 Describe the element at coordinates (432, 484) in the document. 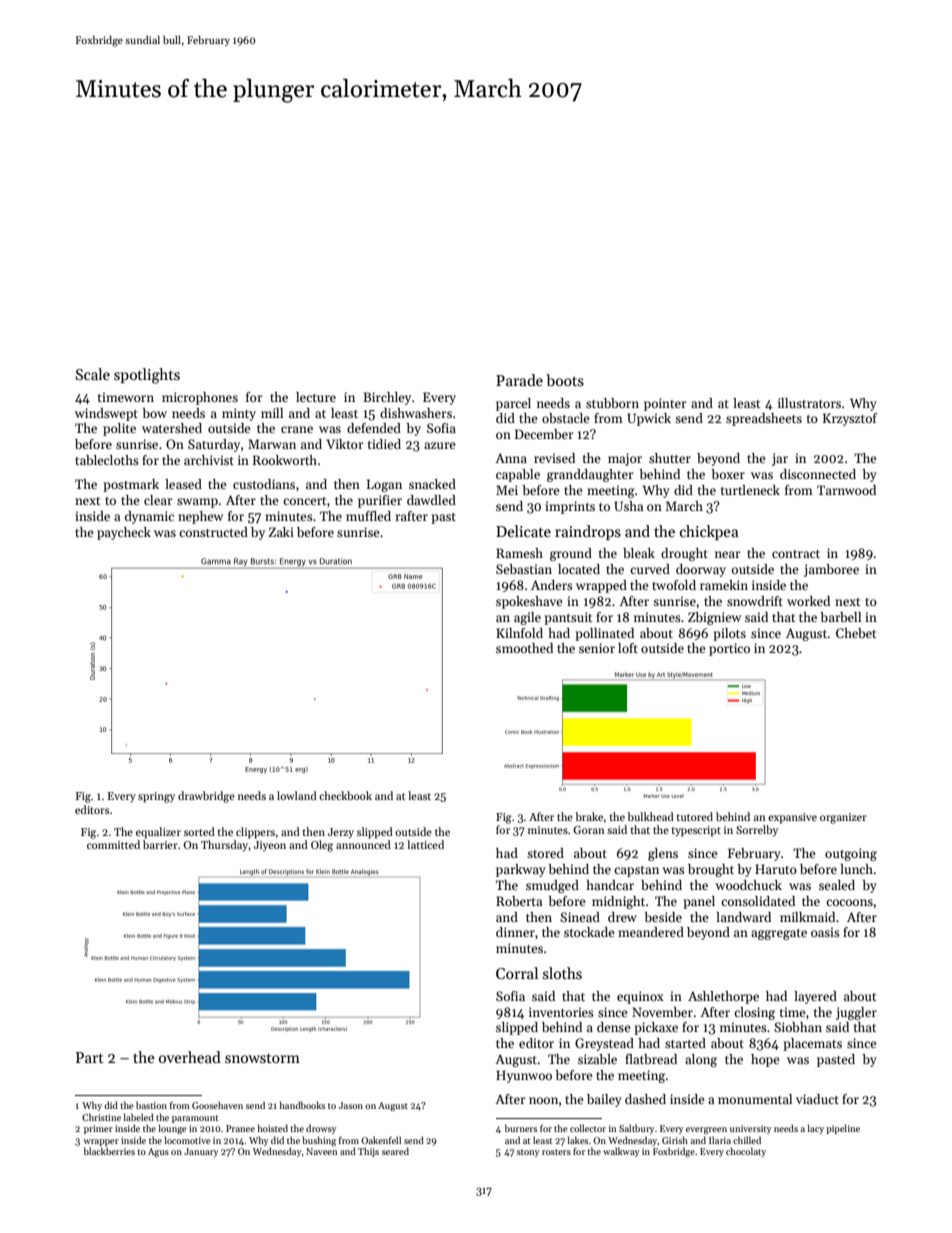

I see `snacked` at that location.
